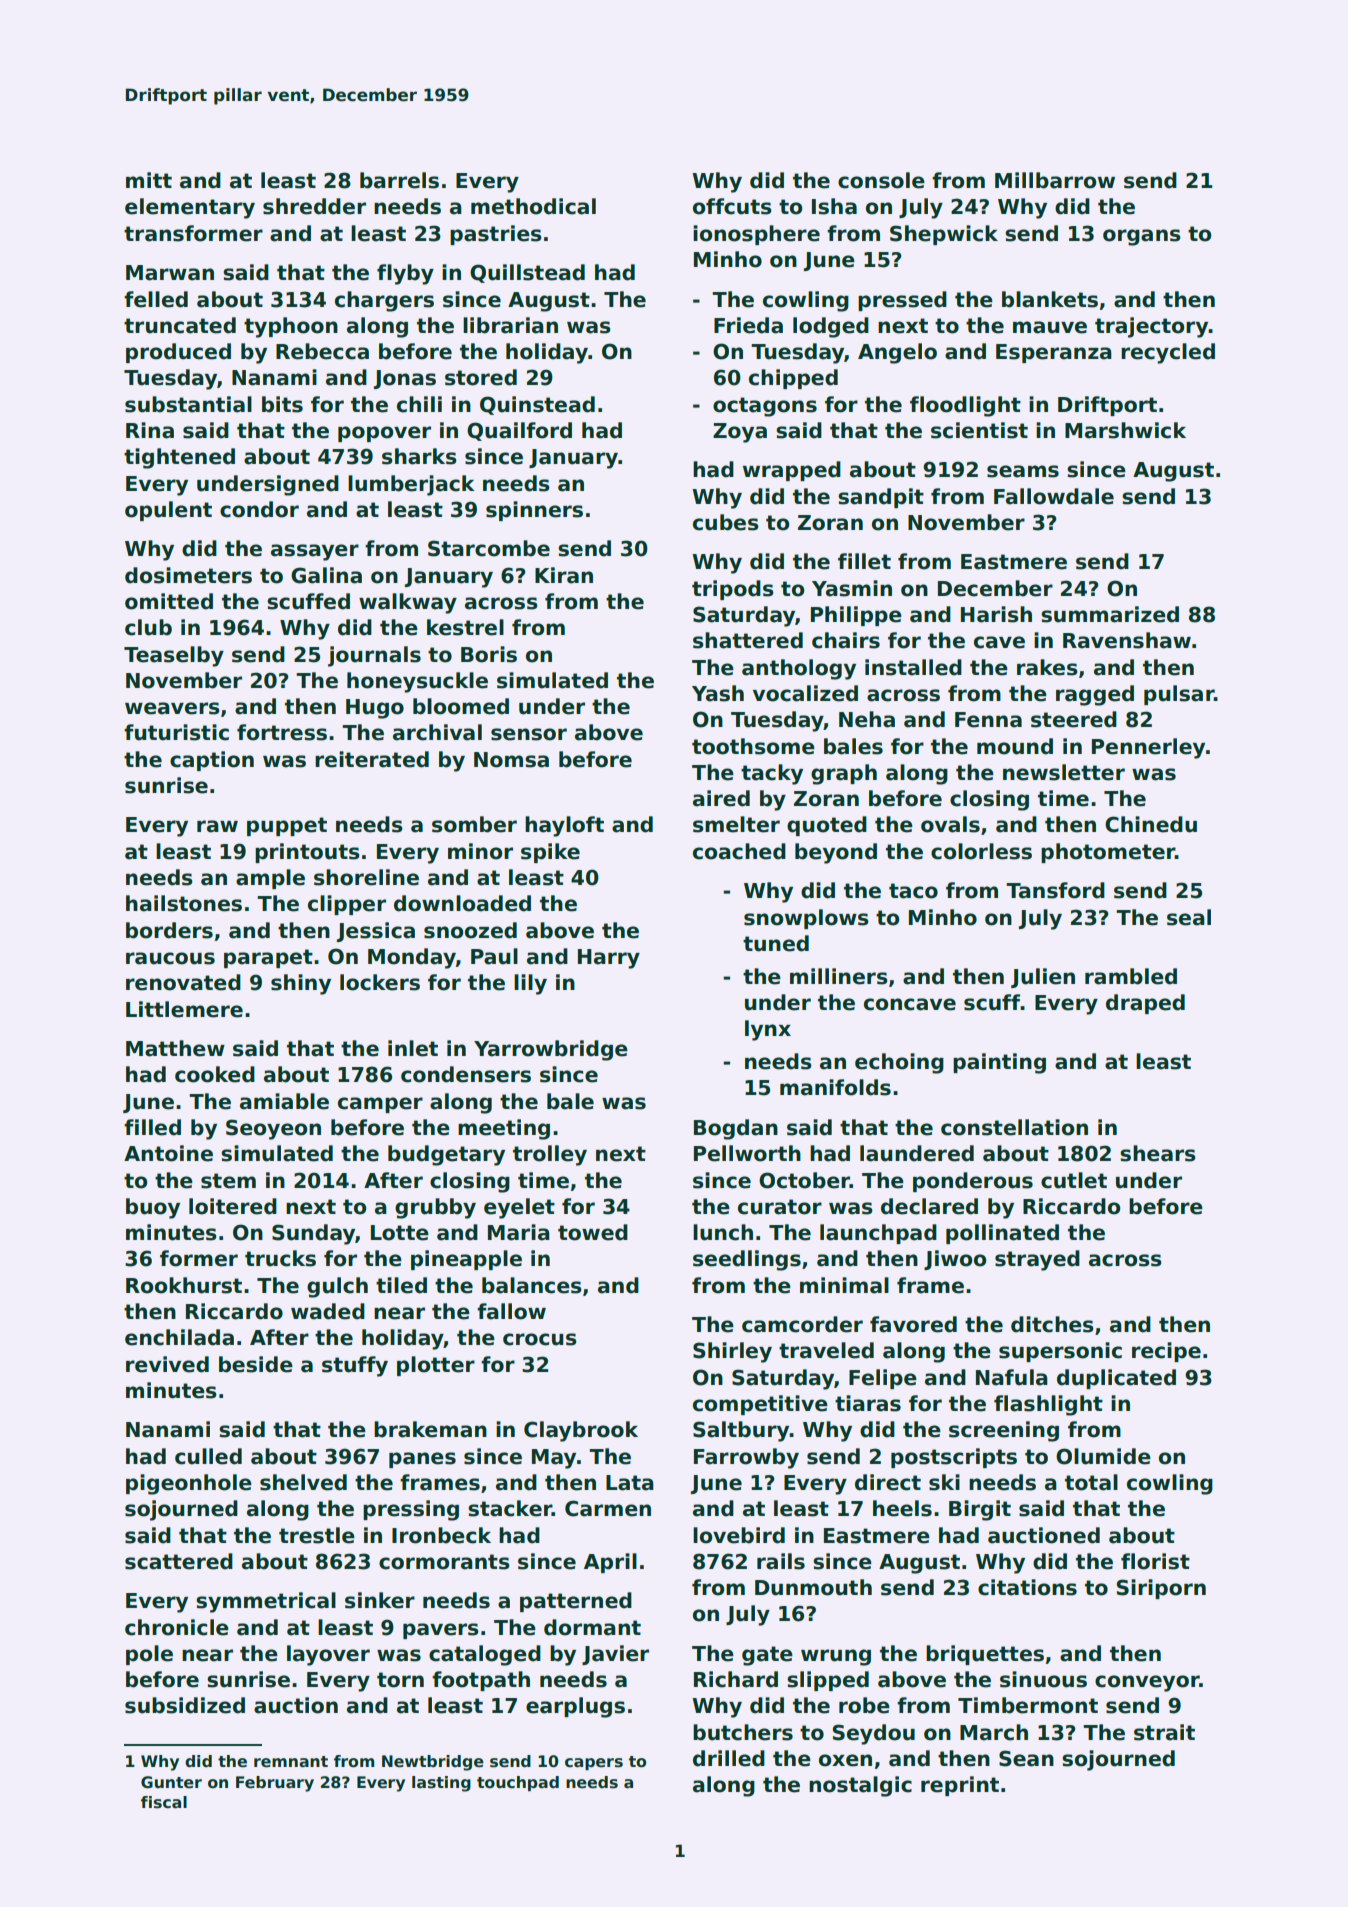  Describe the element at coordinates (375, 709) in the page. I see `Hugo` at that location.
